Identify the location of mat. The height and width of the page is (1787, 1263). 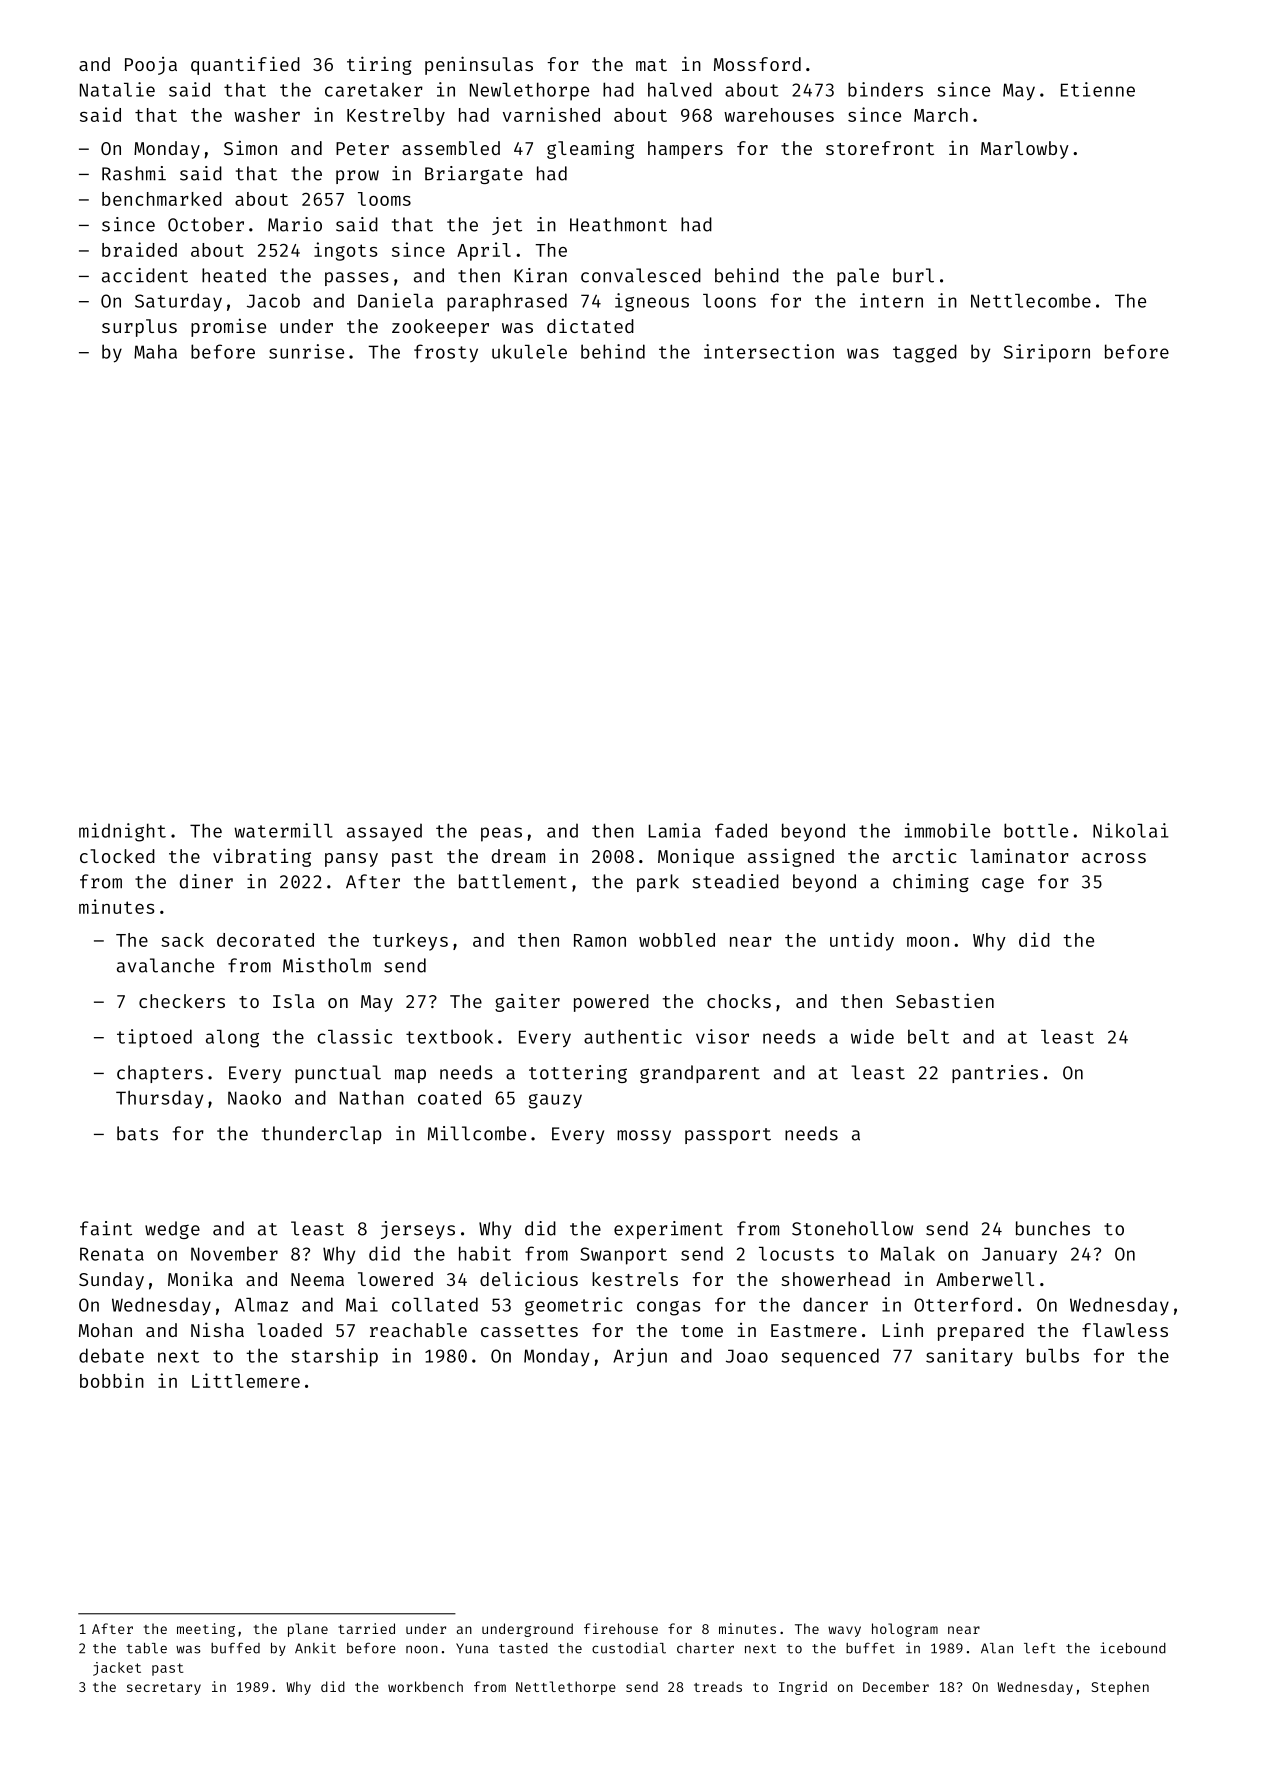
(651, 65).
